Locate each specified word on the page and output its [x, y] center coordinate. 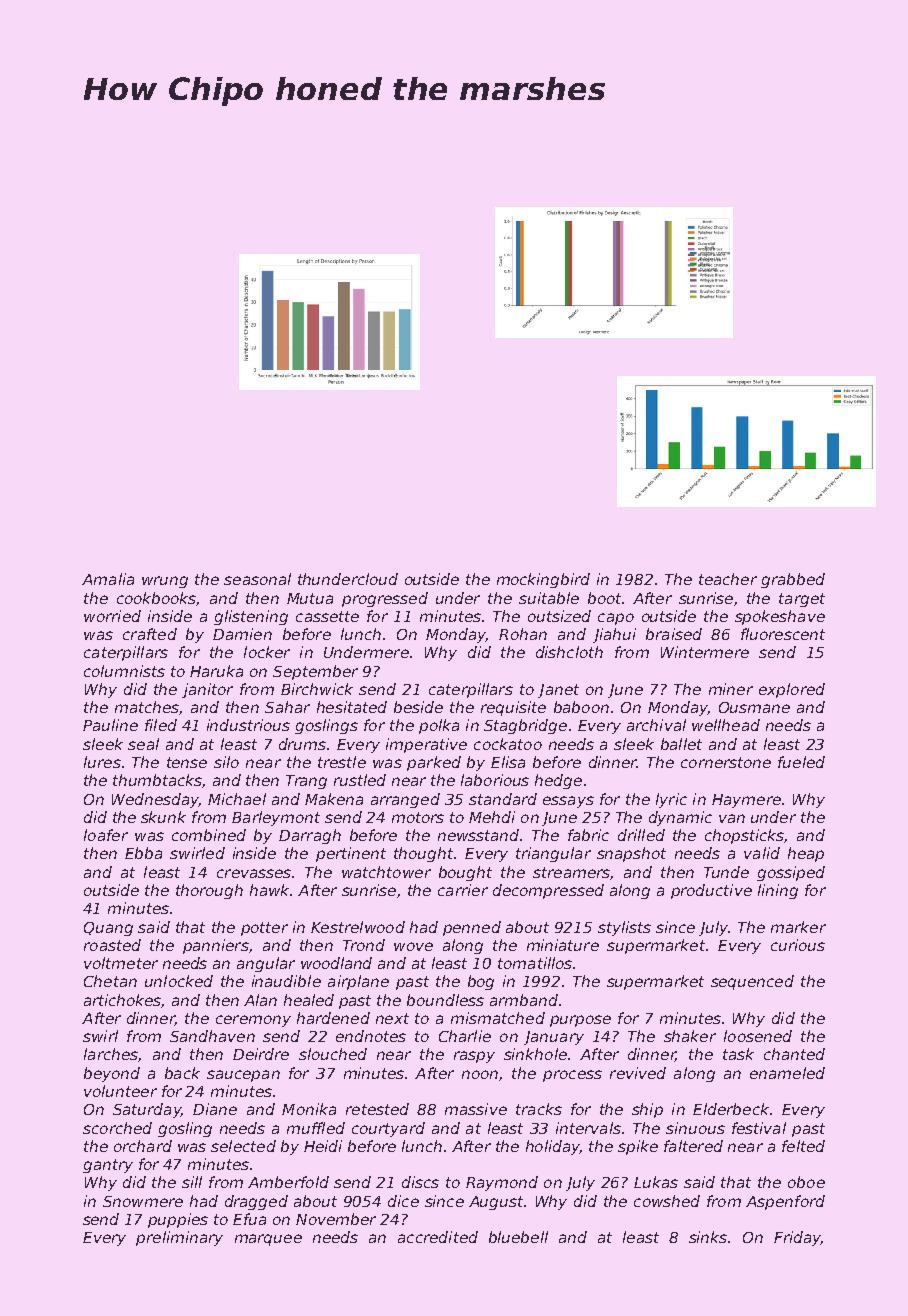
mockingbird [543, 580]
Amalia [108, 579]
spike [638, 1147]
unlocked [179, 981]
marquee [268, 1240]
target [802, 600]
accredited [438, 1237]
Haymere [746, 801]
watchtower [386, 872]
